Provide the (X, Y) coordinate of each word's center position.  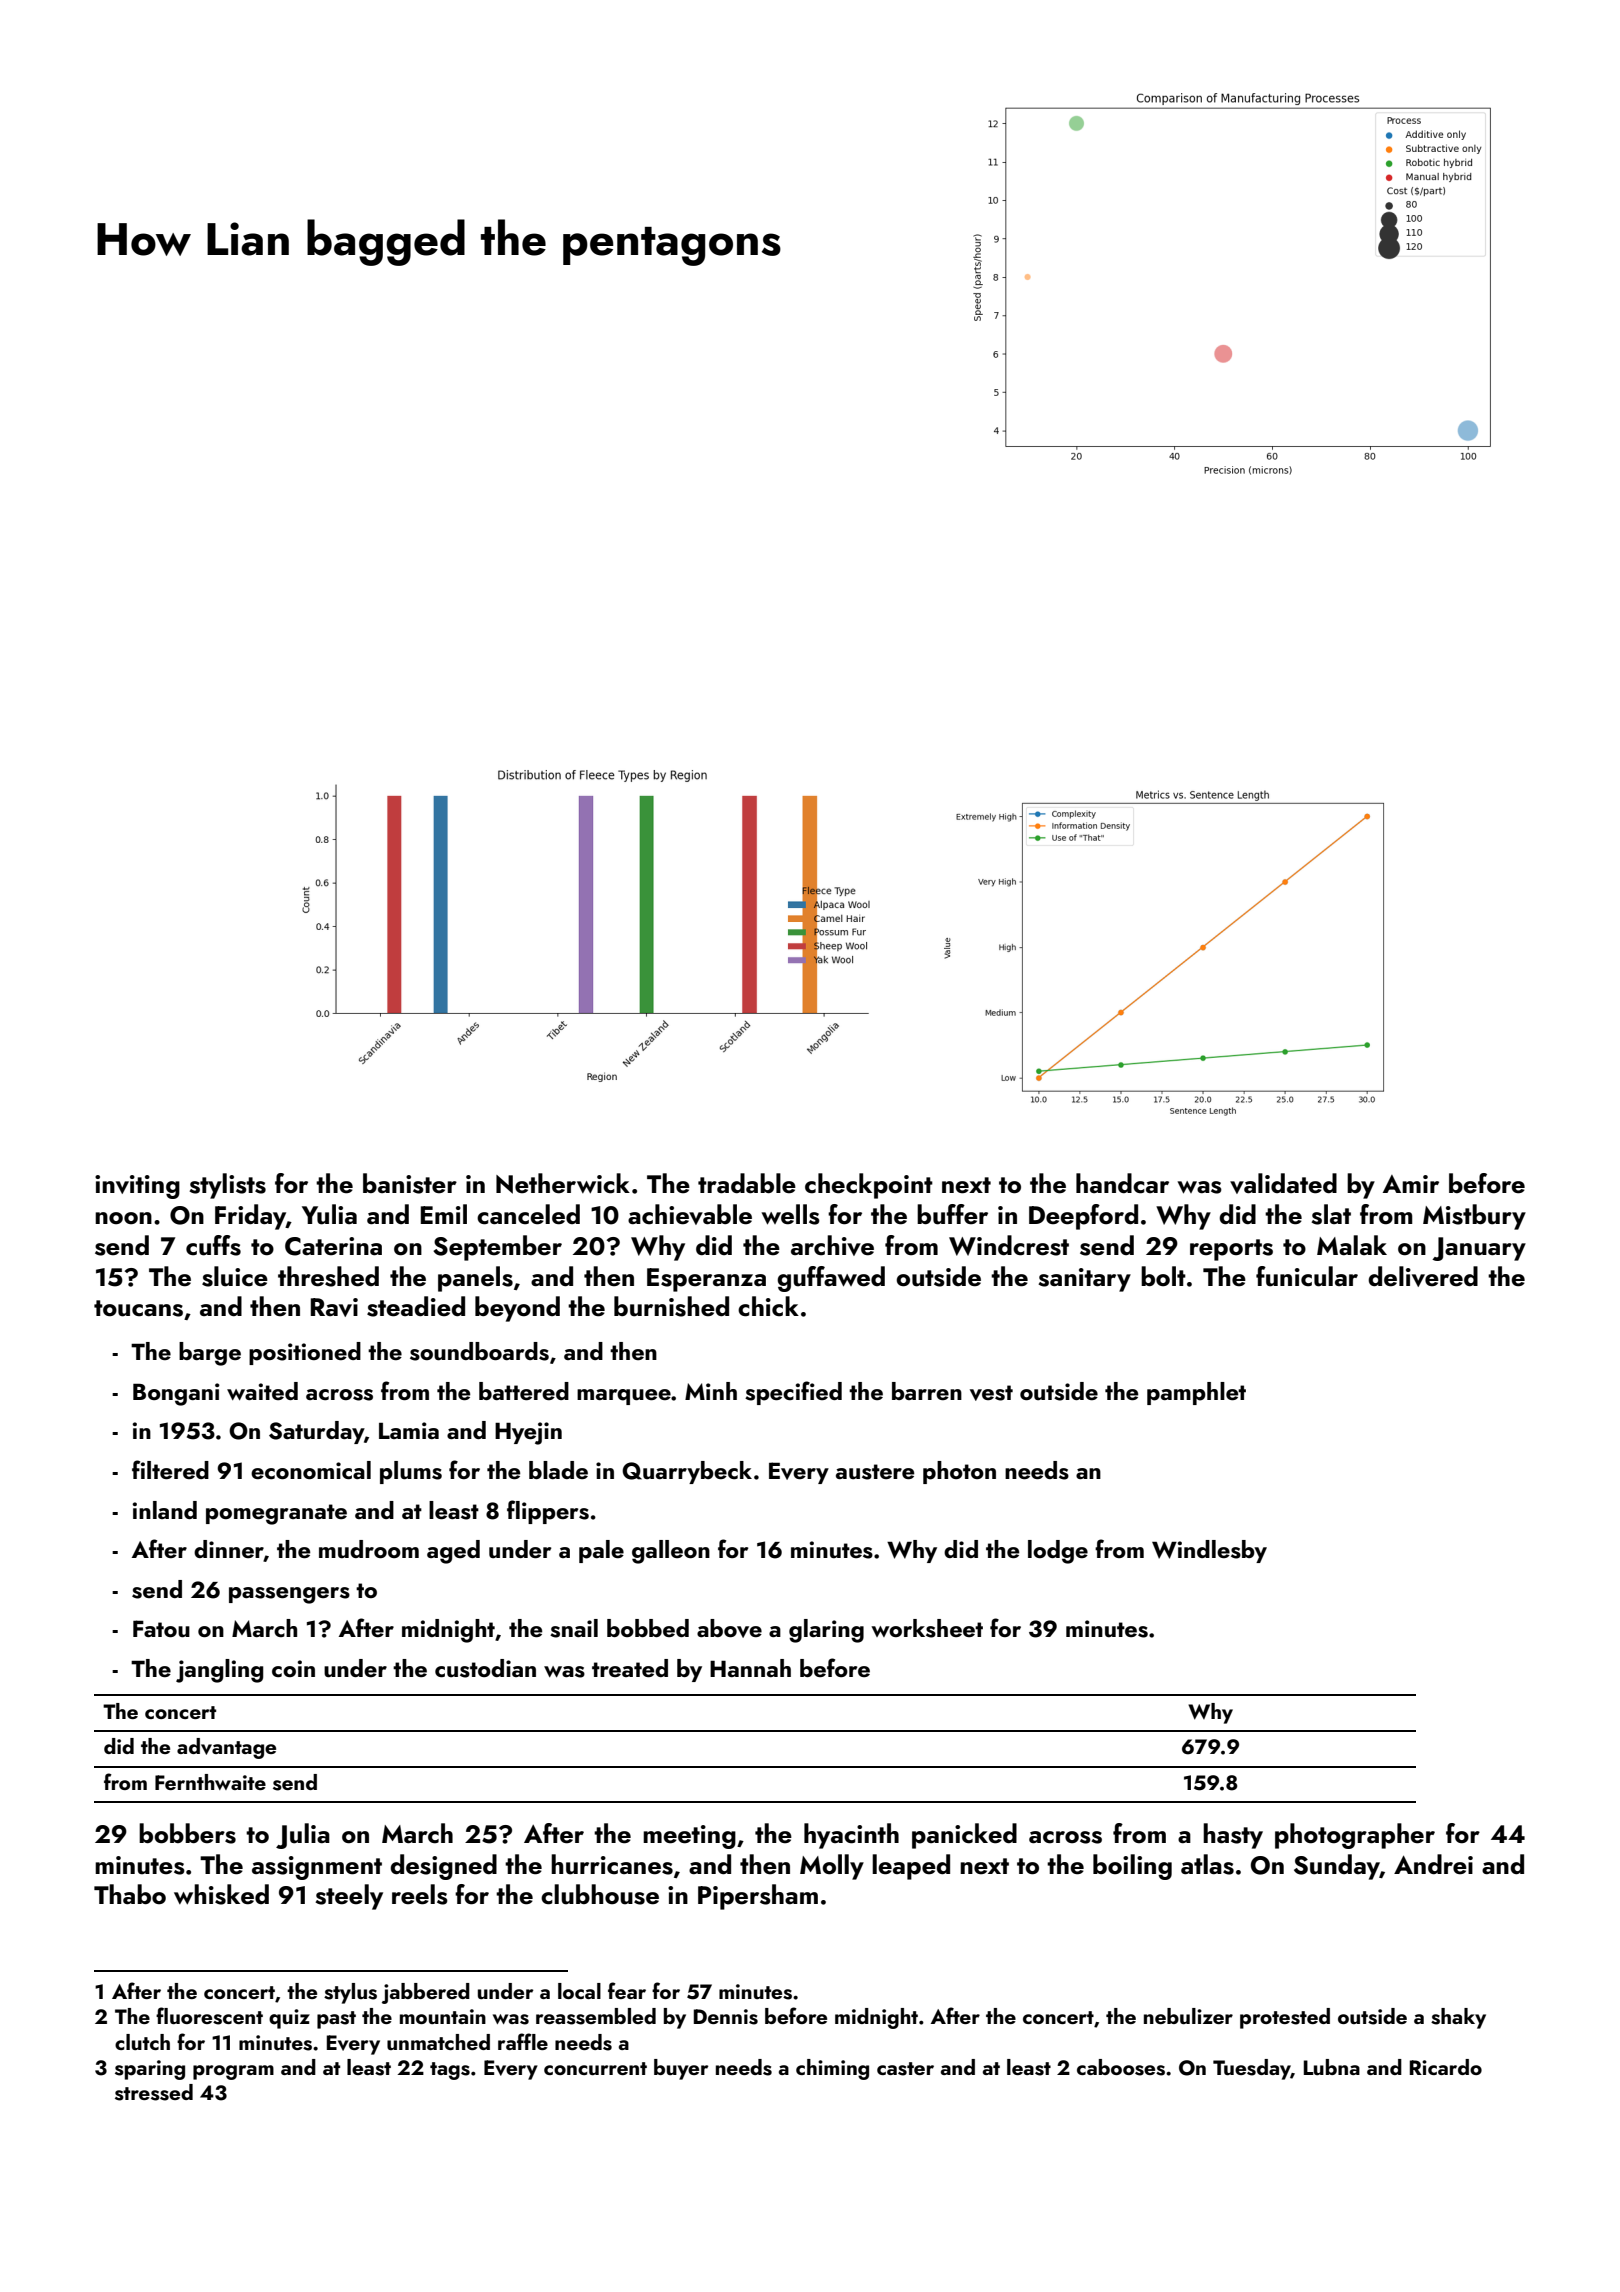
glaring (826, 1631)
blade (558, 1470)
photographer (1355, 1836)
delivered (1423, 1276)
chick (768, 1306)
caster (905, 2069)
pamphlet (1196, 1393)
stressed (154, 2092)
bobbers (187, 1833)
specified (793, 1393)
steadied (416, 1306)
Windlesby (1209, 1551)
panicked (964, 1836)
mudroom (369, 1549)
